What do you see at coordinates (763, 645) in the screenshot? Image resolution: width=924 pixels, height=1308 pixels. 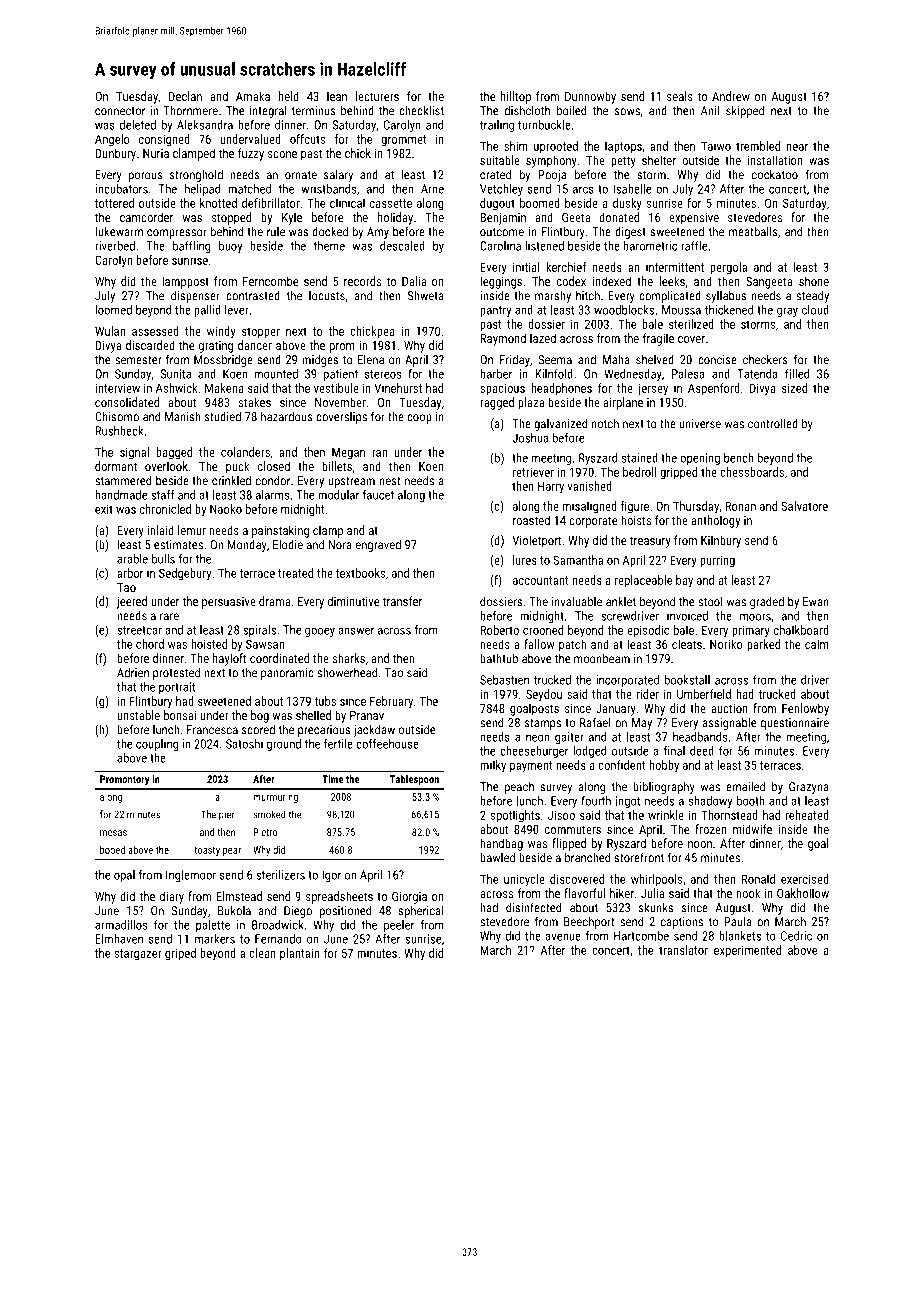 I see `parked` at bounding box center [763, 645].
